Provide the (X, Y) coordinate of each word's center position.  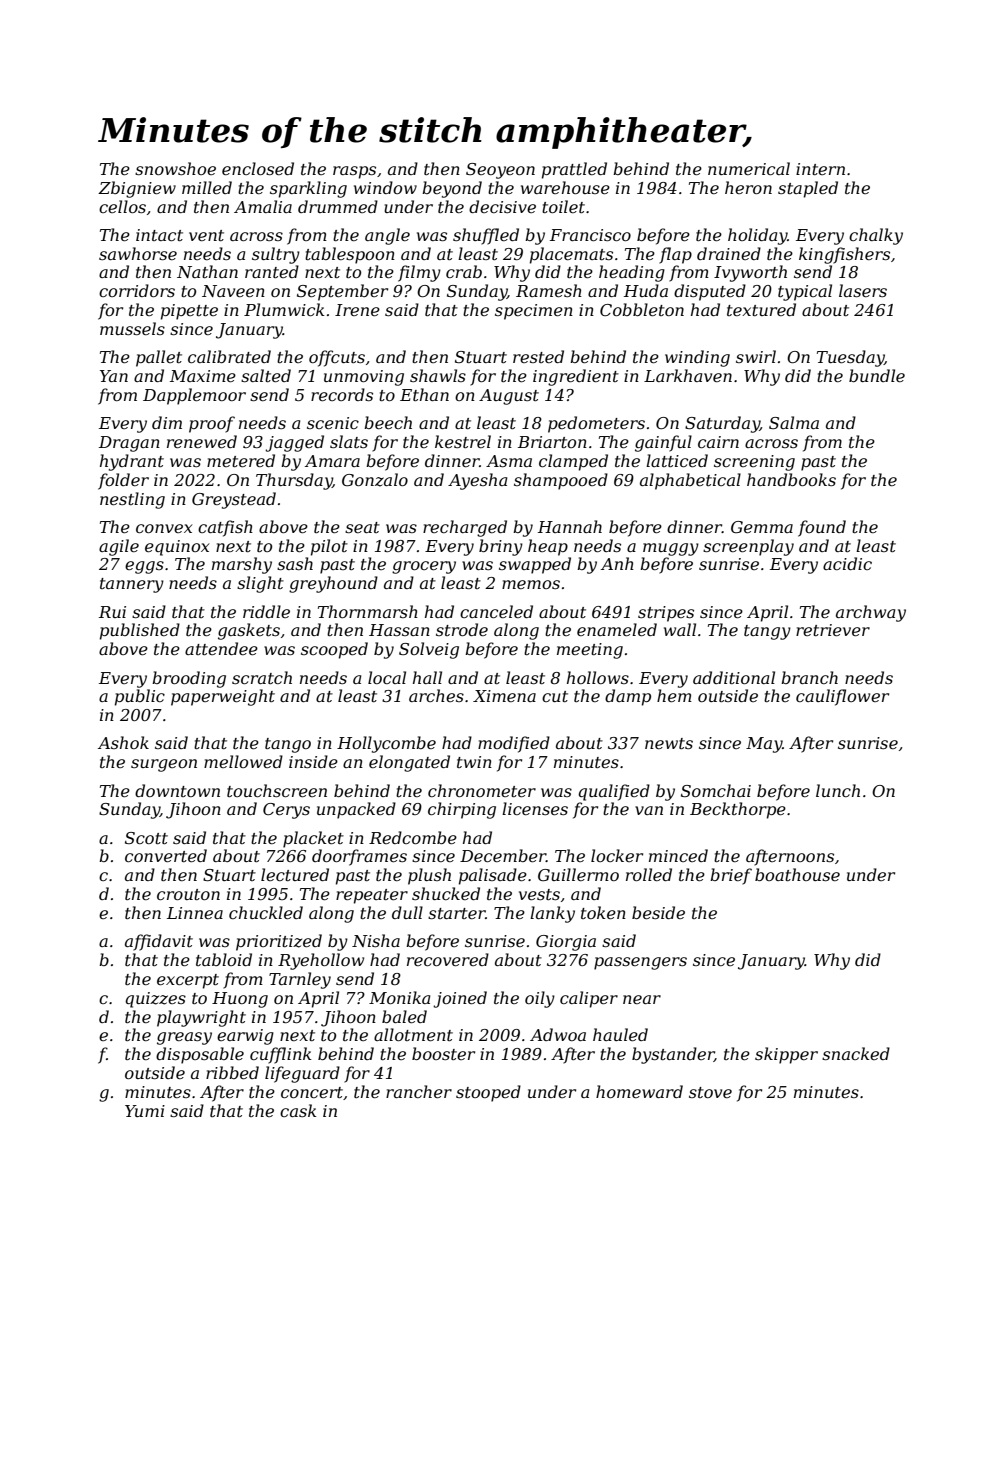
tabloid (224, 959)
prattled (574, 170)
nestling (132, 500)
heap (548, 547)
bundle (877, 375)
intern (820, 169)
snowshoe (175, 168)
